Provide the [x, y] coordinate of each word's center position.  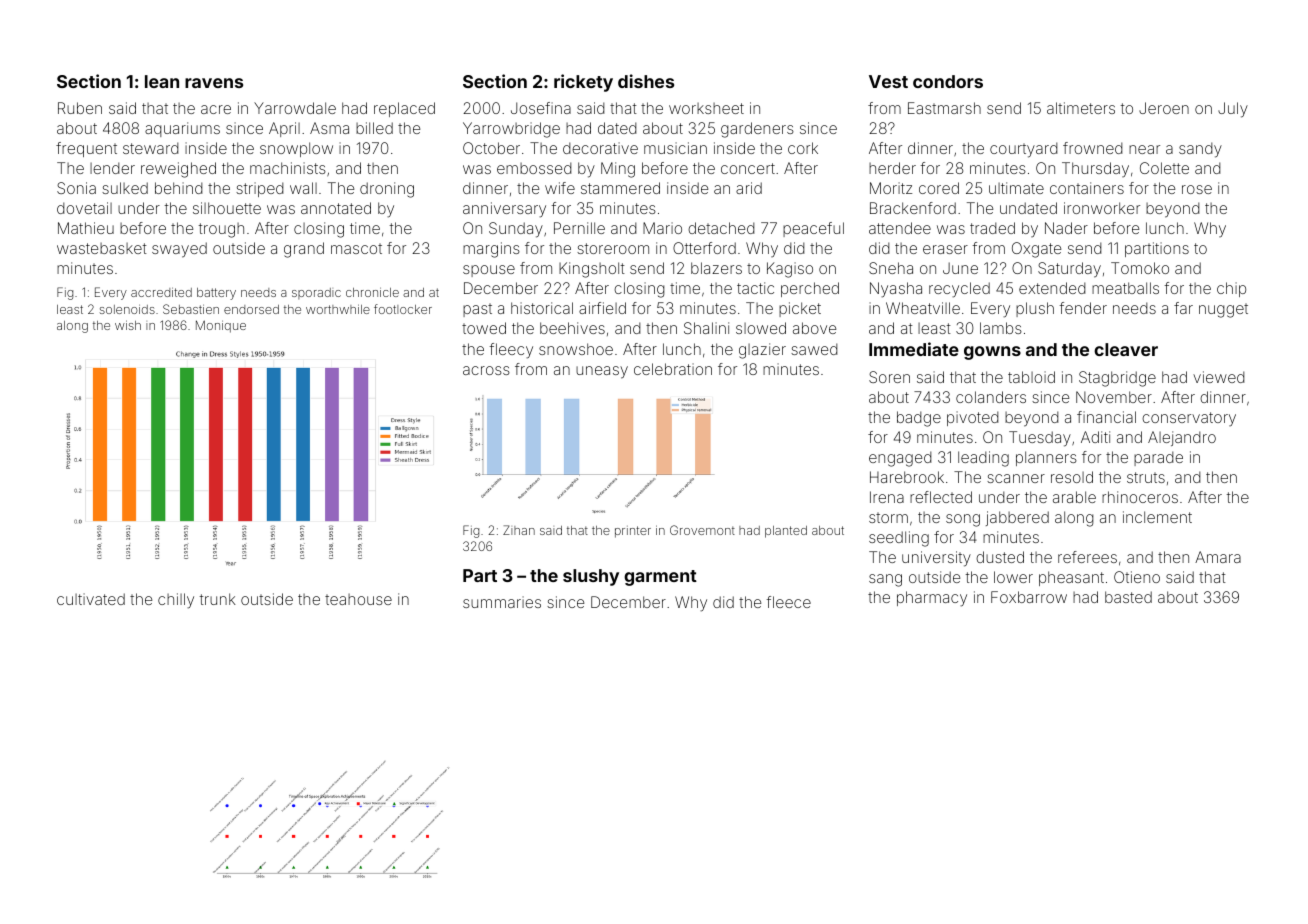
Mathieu [86, 228]
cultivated [91, 599]
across [486, 370]
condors [948, 81]
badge [919, 419]
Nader [1066, 228]
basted [1128, 597]
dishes [646, 81]
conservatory [1189, 419]
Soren [889, 377]
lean [162, 81]
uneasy [602, 372]
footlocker [403, 309]
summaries [502, 602]
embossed [534, 168]
